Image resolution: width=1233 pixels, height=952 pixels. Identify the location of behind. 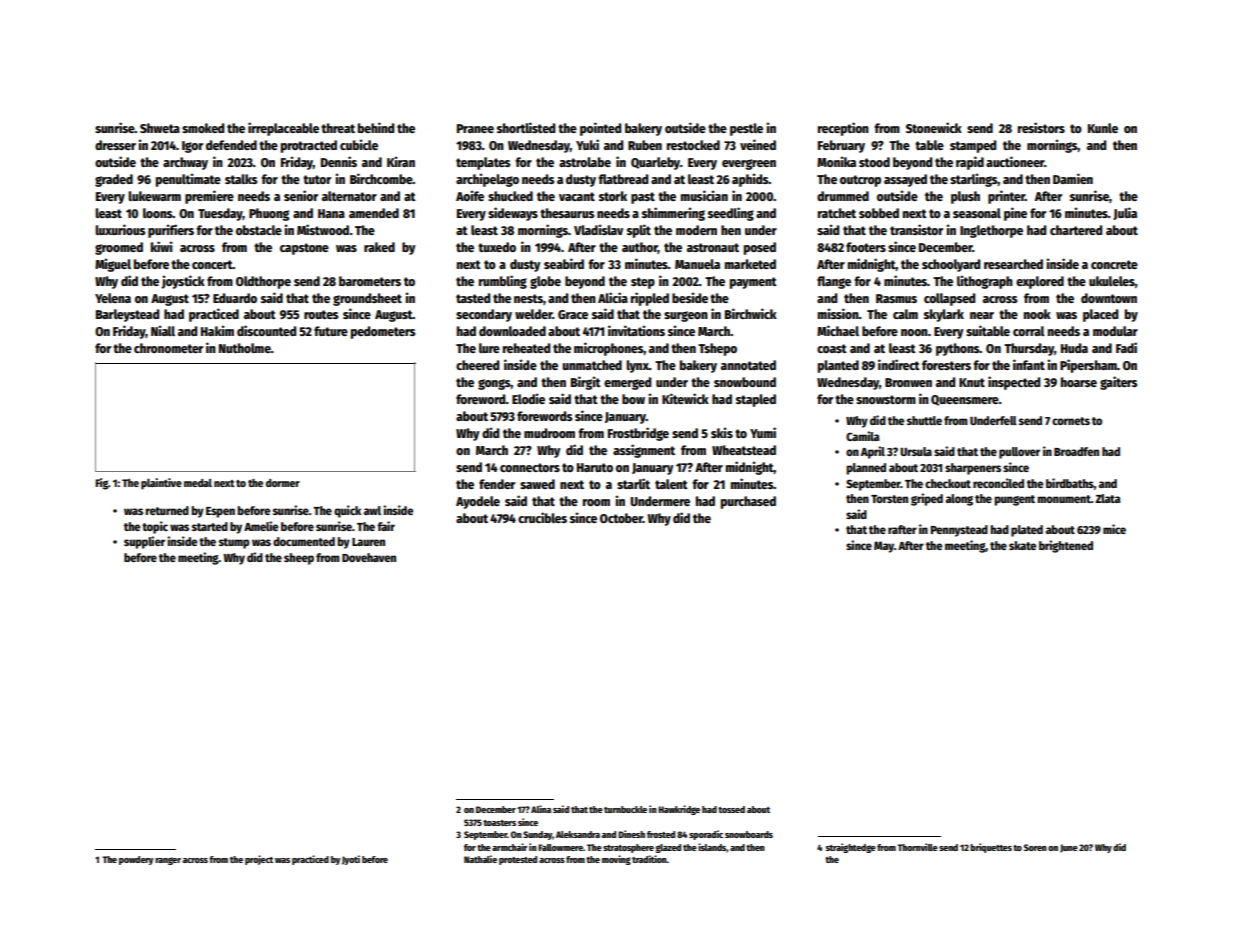
(376, 127).
